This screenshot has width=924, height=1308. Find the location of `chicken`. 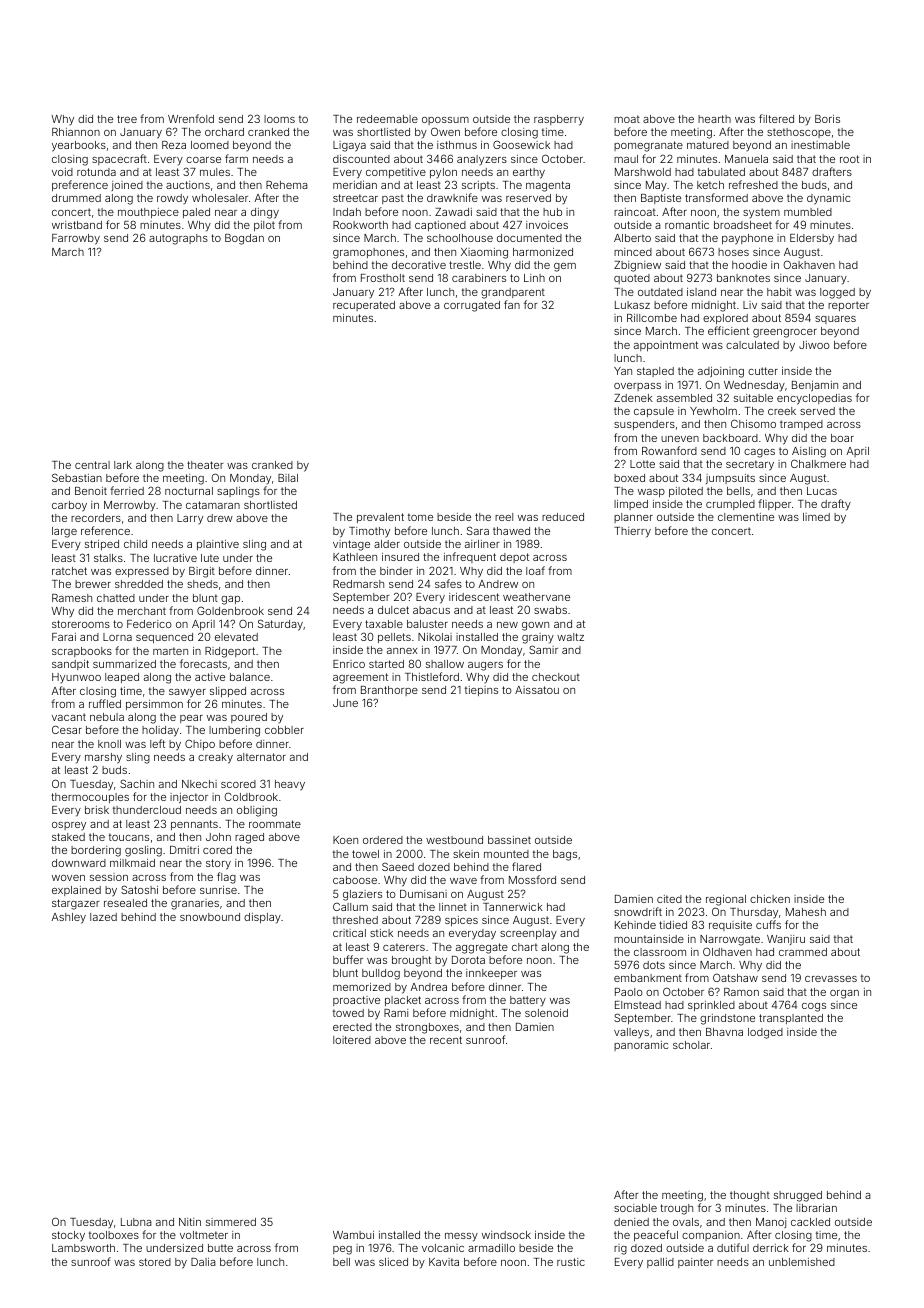

chicken is located at coordinates (770, 899).
